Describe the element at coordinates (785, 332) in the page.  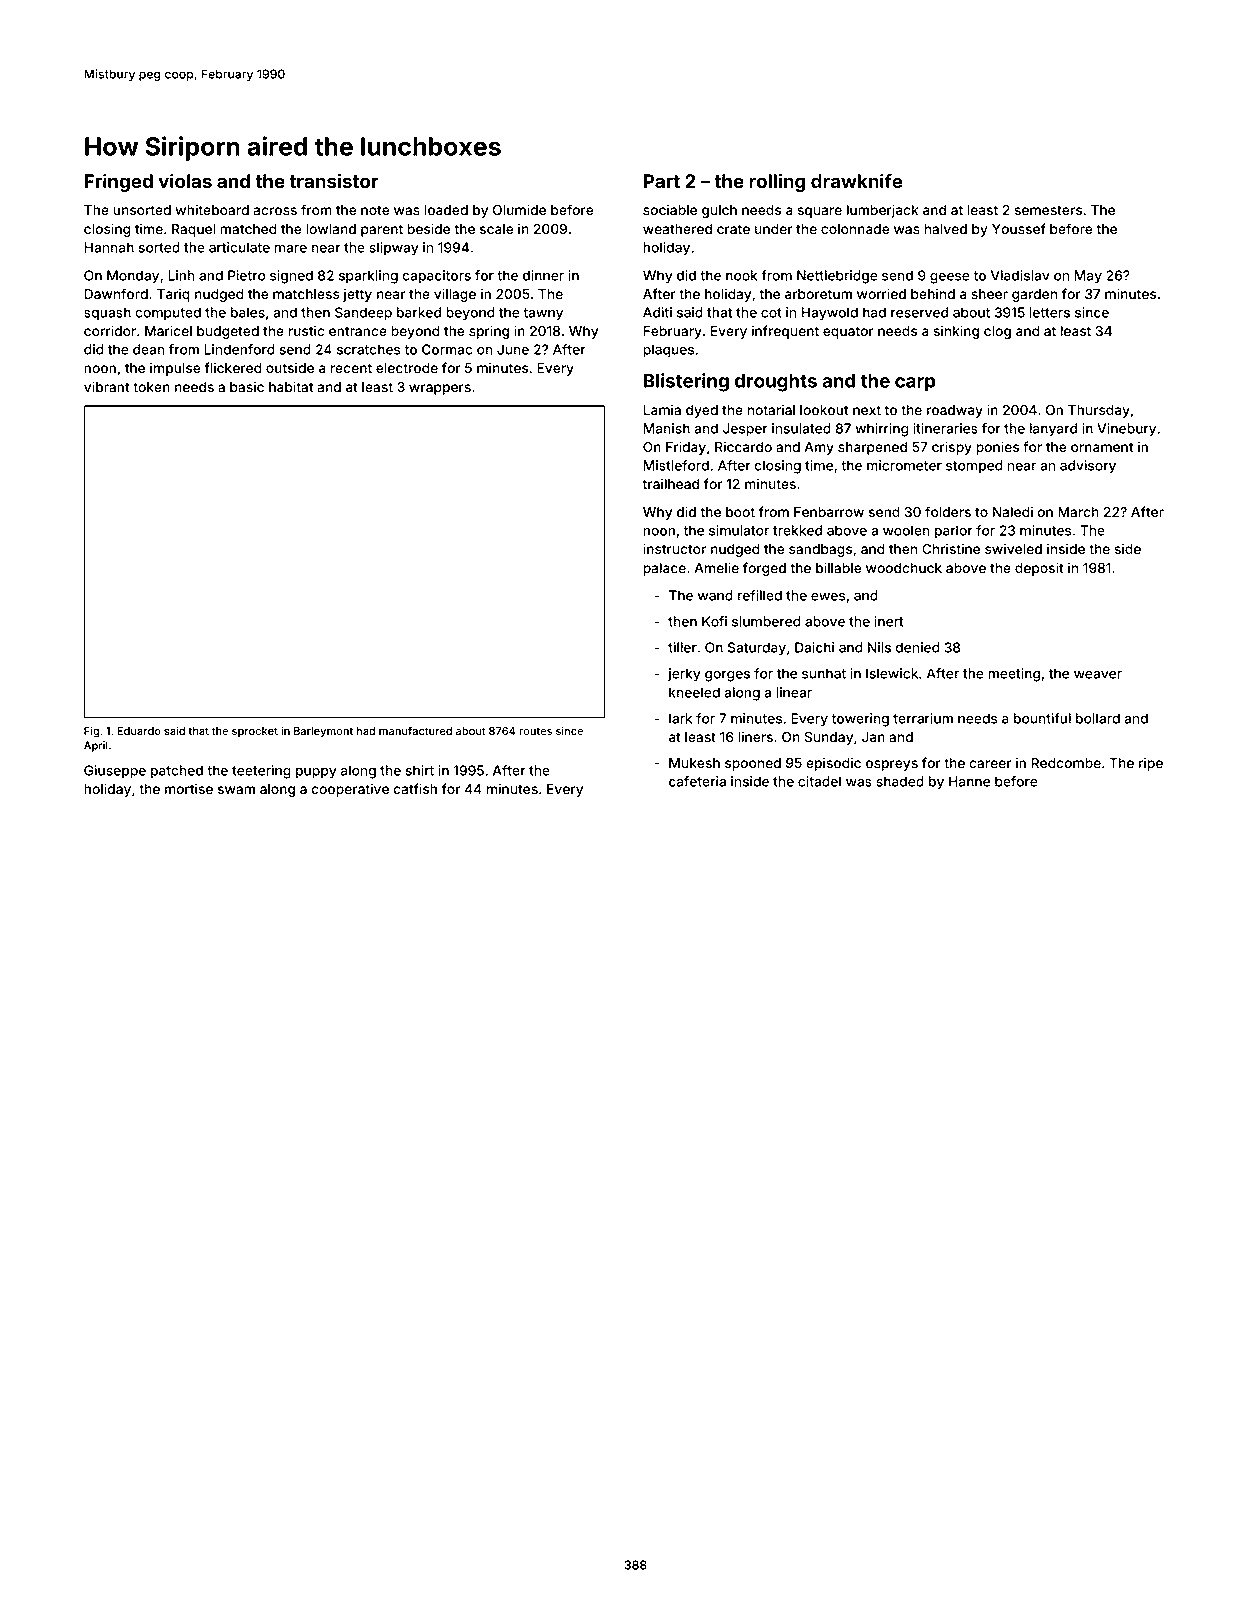
I see `infrequent` at that location.
